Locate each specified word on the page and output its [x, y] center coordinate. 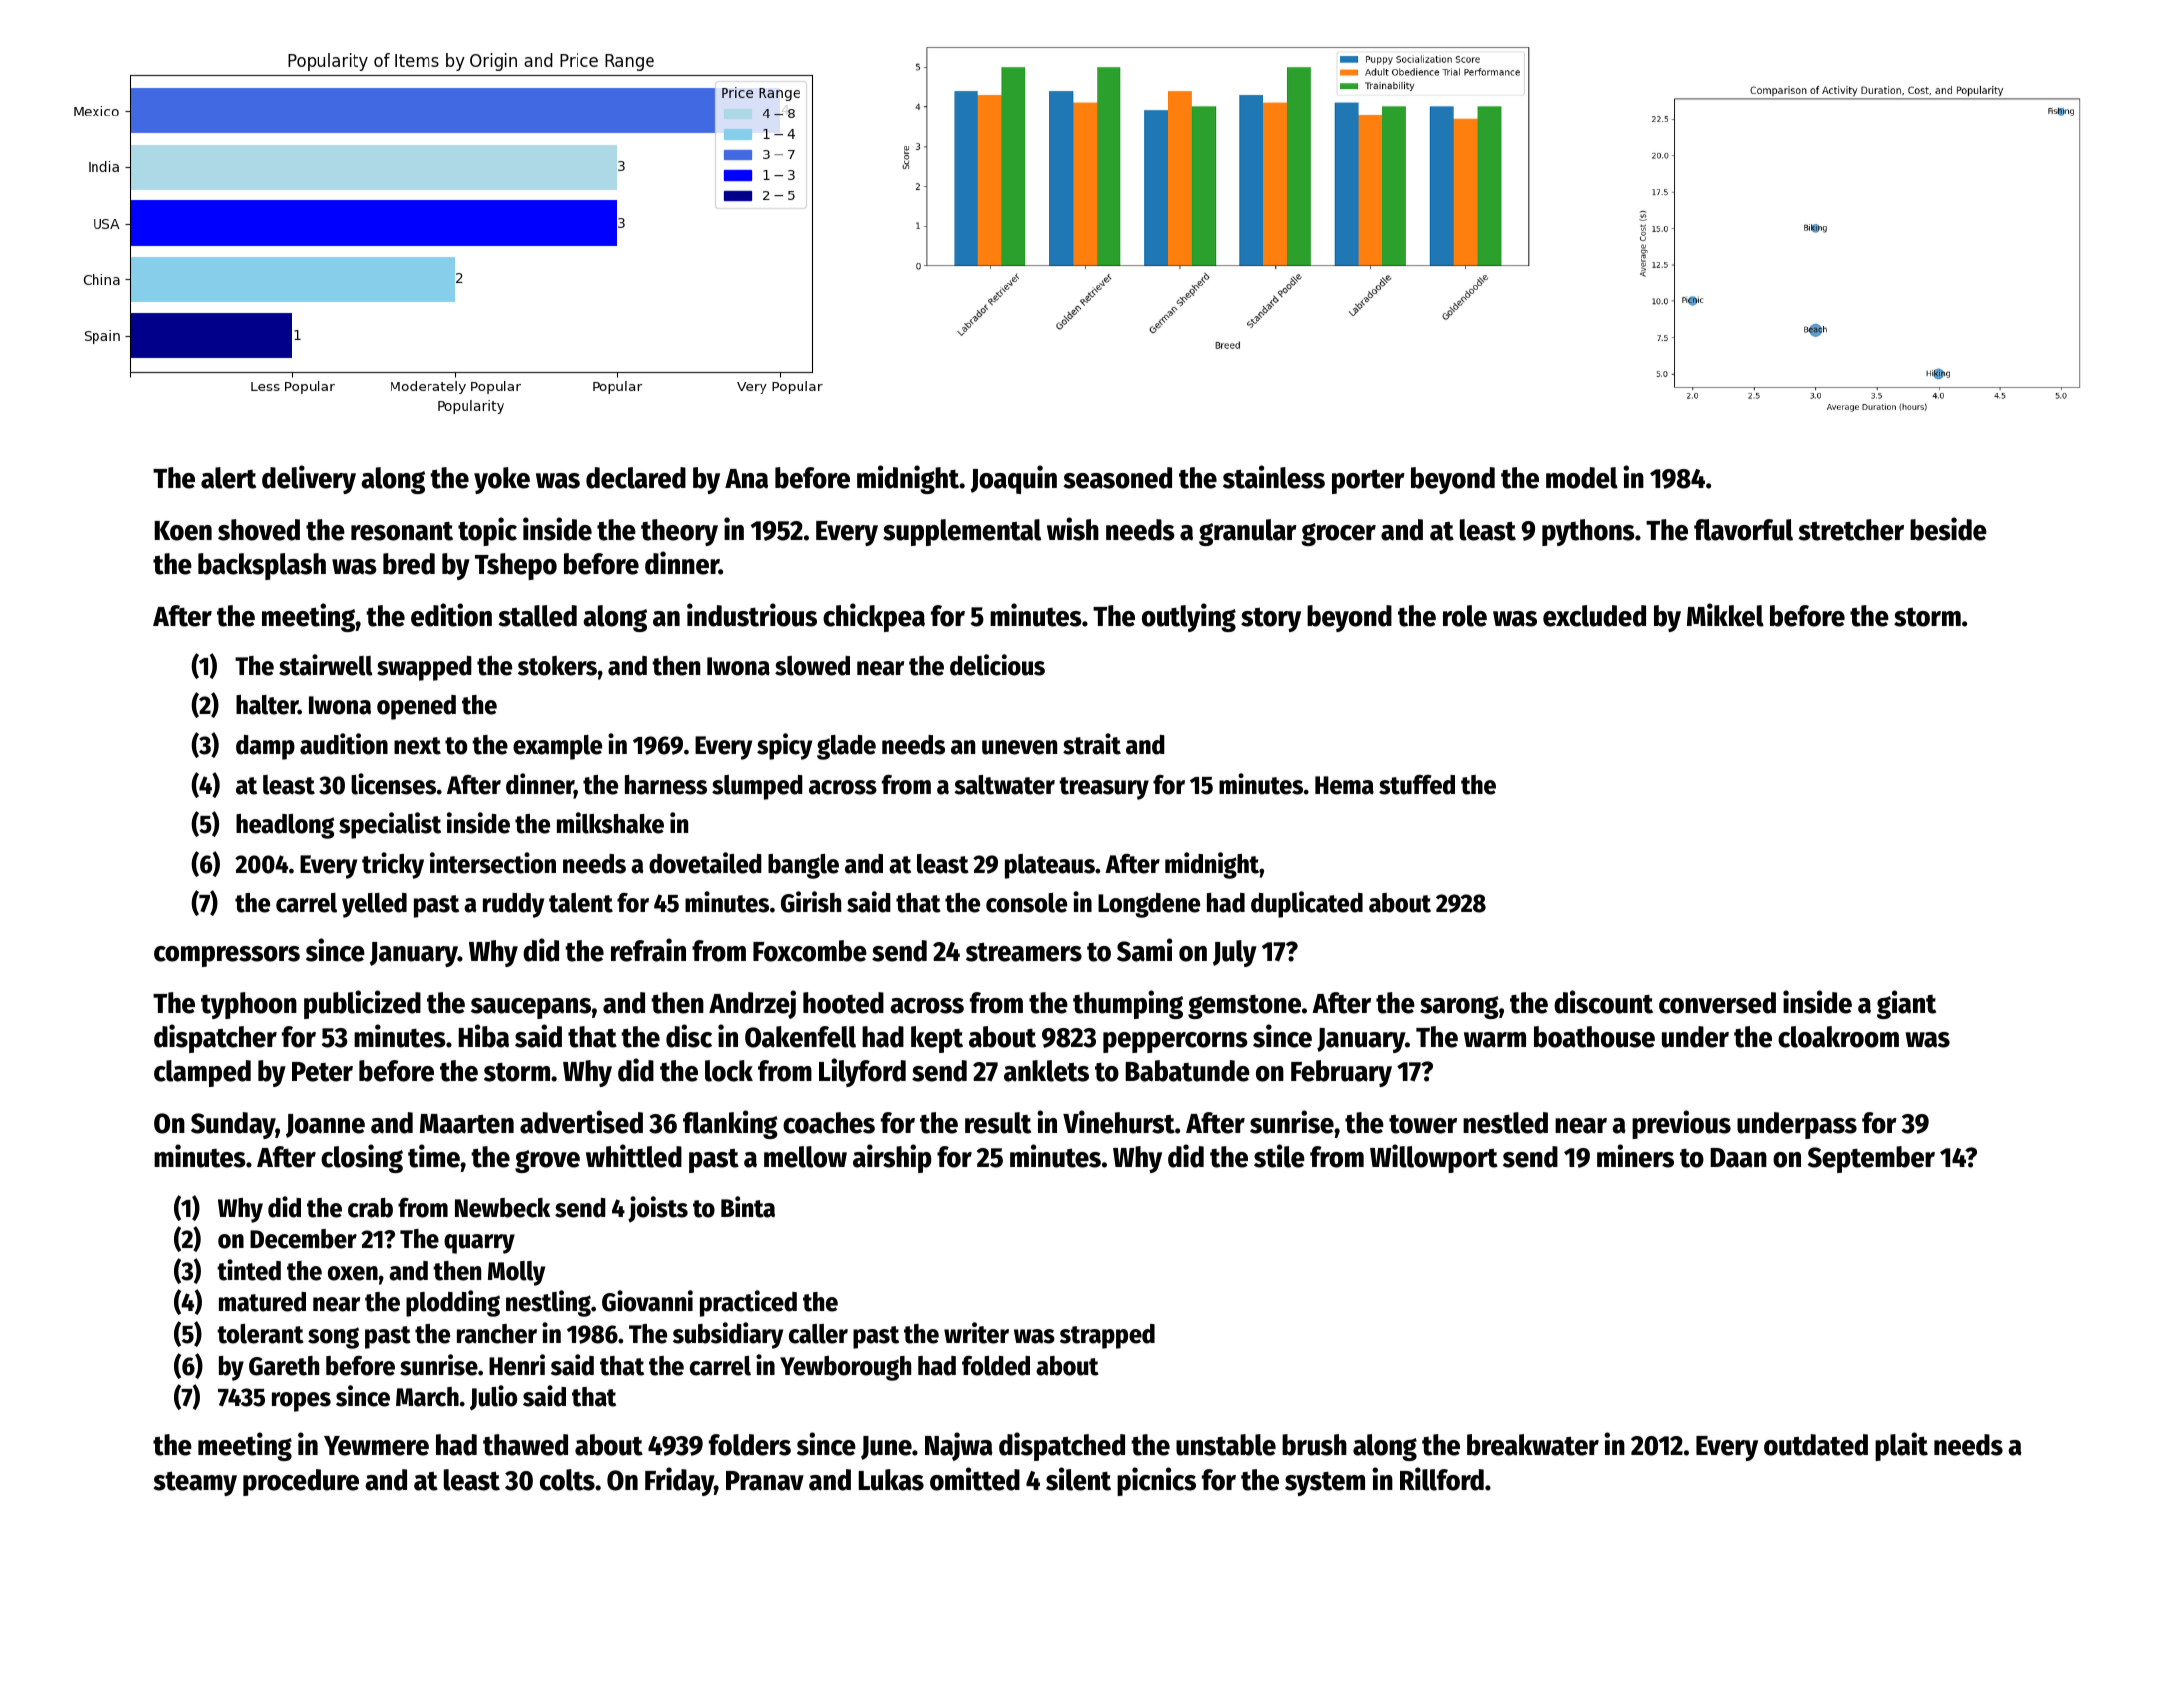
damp [265, 747]
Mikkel [1725, 615]
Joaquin [1013, 479]
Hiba [483, 1036]
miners [1635, 1156]
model [1582, 478]
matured [262, 1302]
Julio [493, 1398]
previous [1681, 1124]
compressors [227, 956]
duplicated [1307, 904]
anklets [1046, 1071]
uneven [1019, 747]
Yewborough [845, 1368]
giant [1906, 1004]
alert [228, 478]
